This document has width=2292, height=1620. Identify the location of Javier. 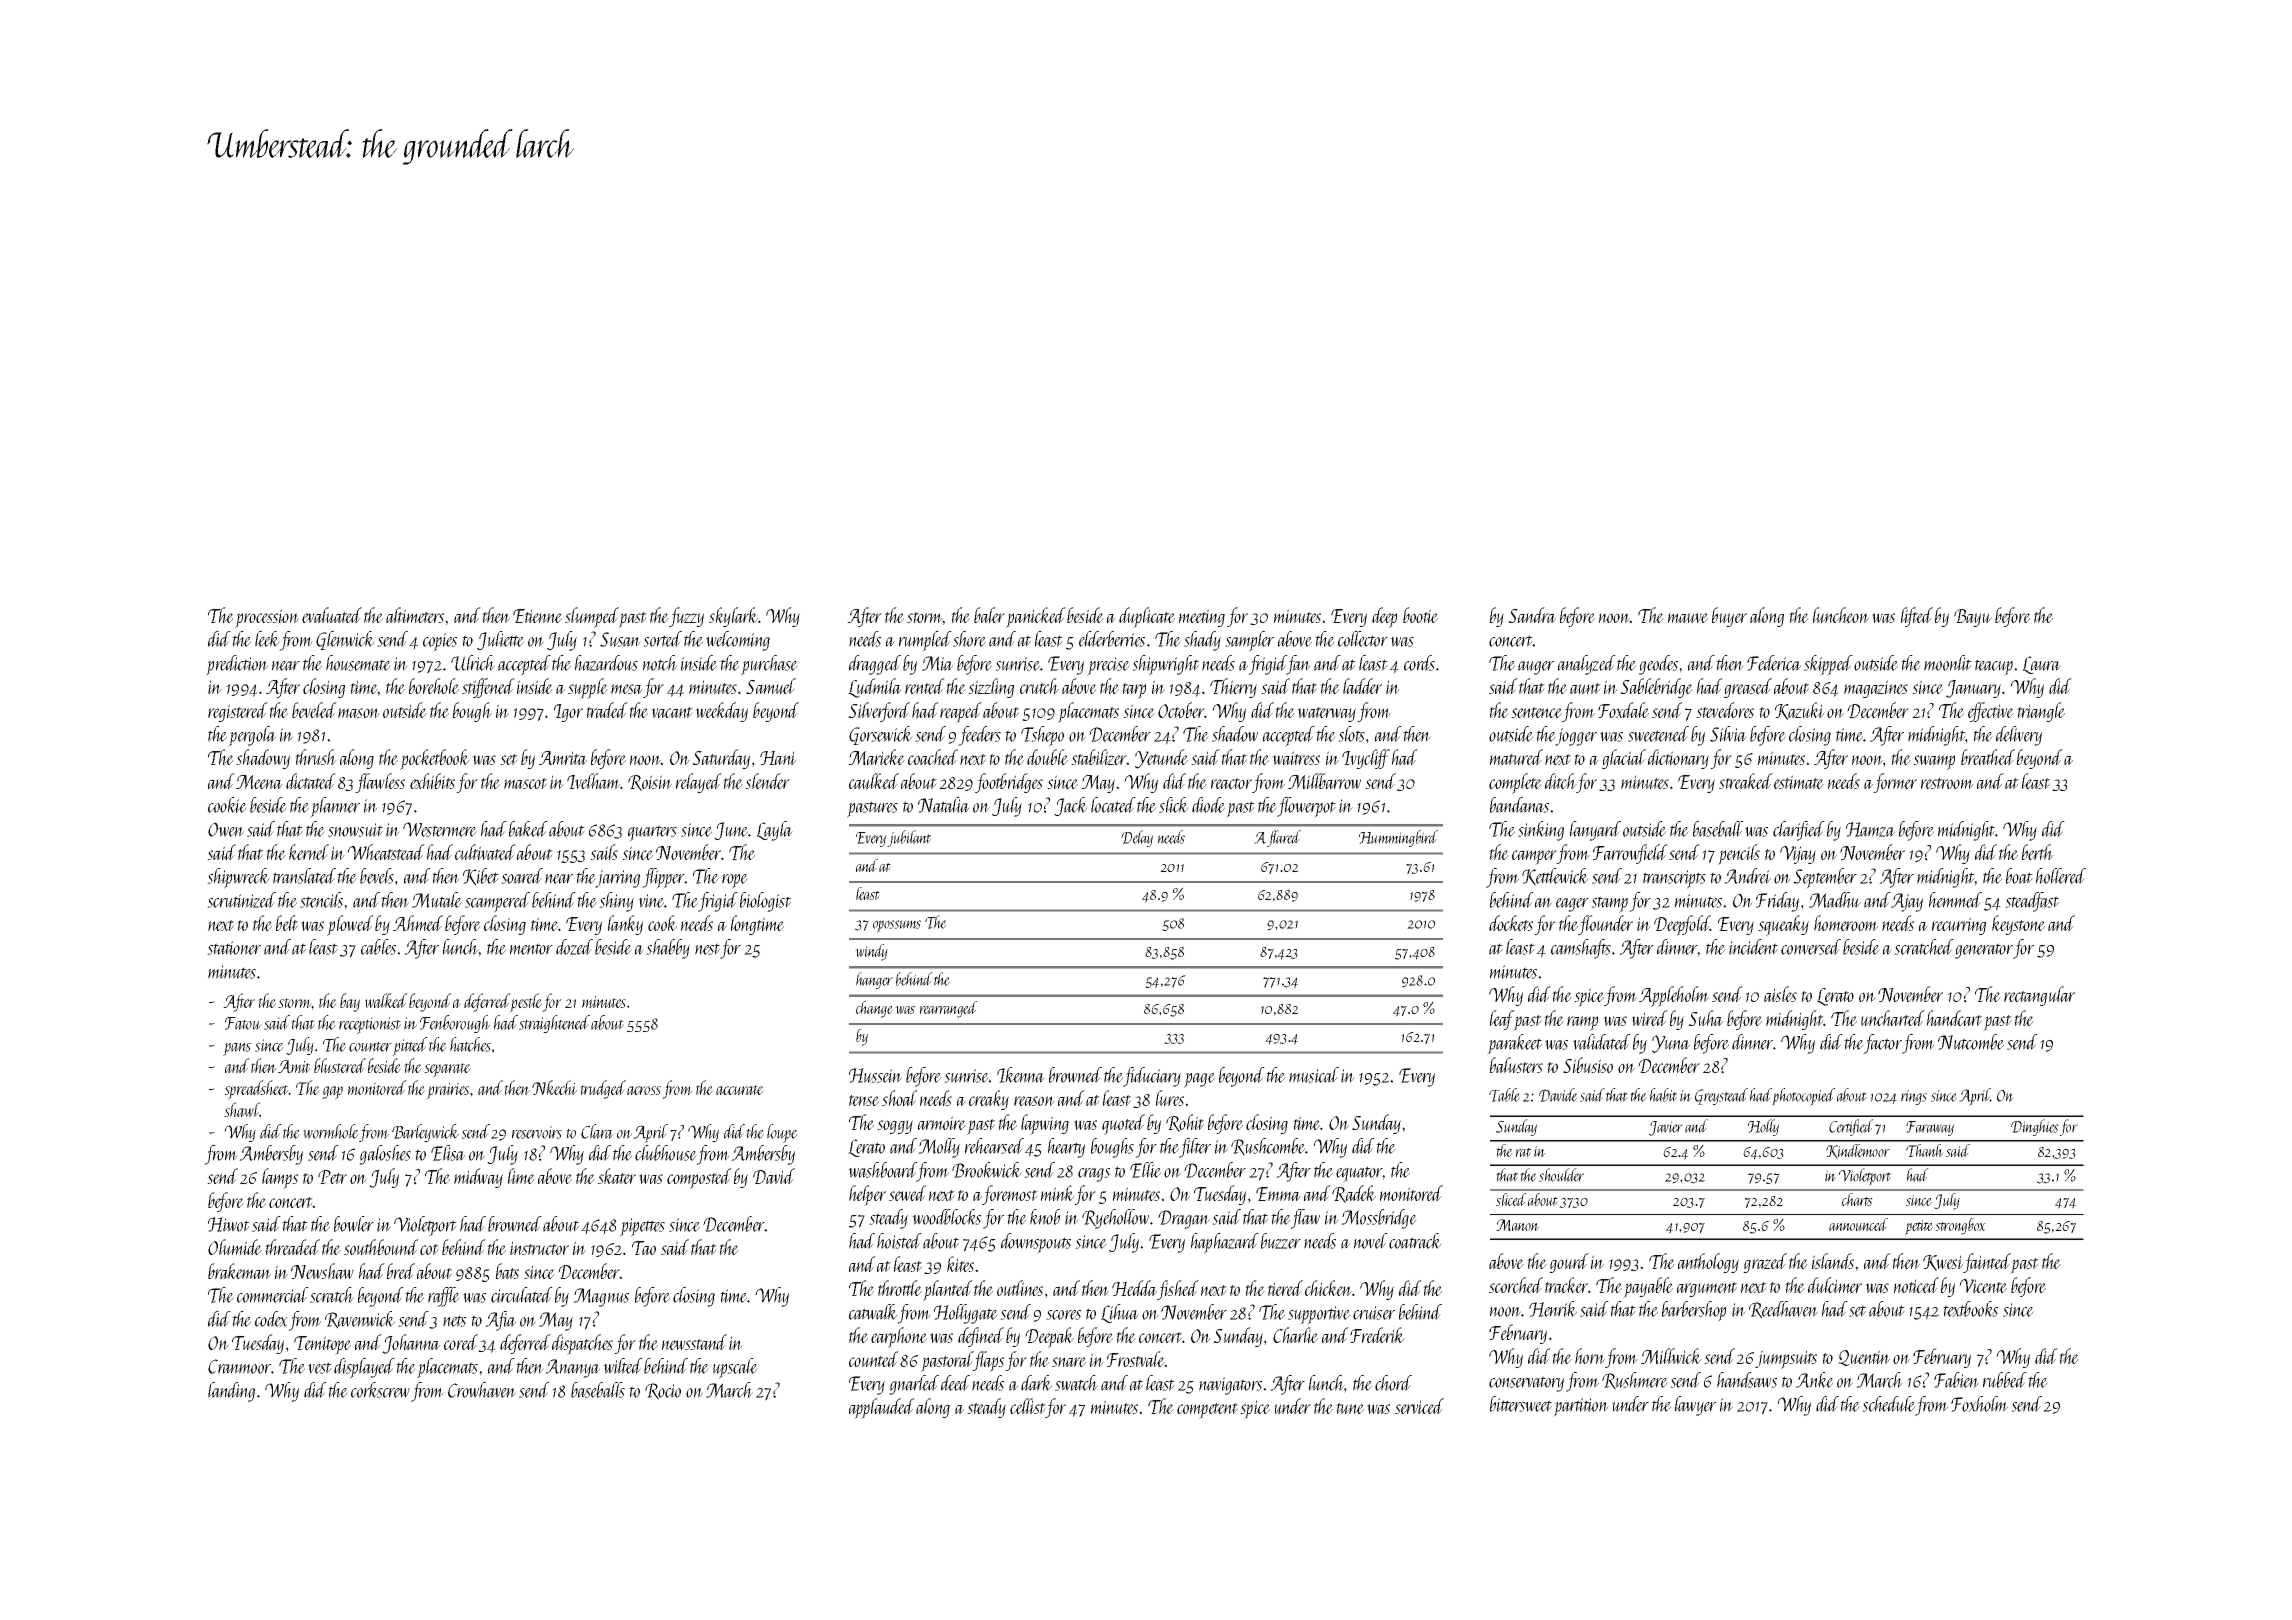
(1666, 1128).
